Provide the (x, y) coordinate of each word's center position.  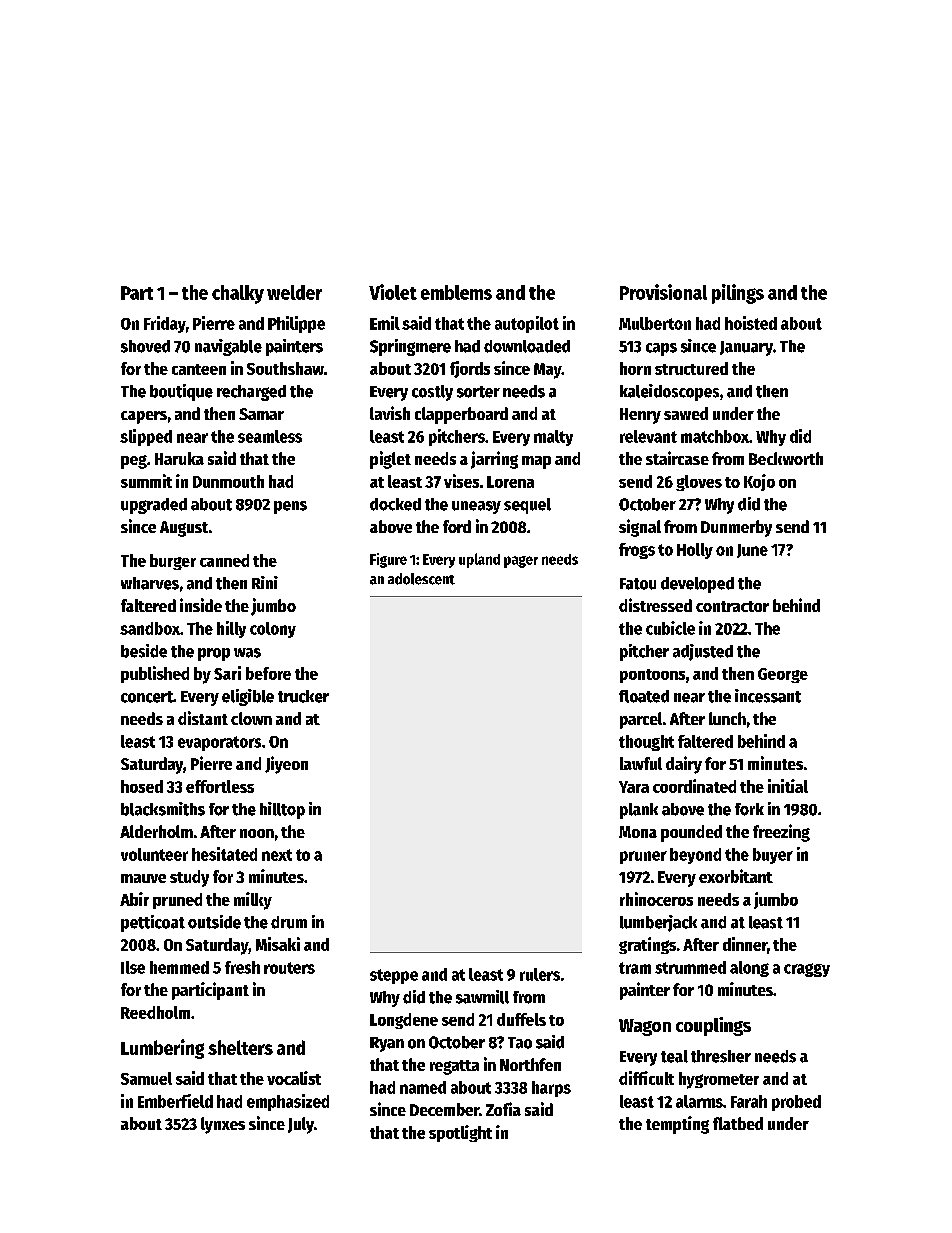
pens (290, 507)
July (301, 1125)
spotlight (460, 1133)
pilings (738, 294)
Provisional (663, 292)
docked (395, 504)
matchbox (715, 436)
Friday (165, 324)
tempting (677, 1125)
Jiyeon (286, 765)
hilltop (282, 810)
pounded (691, 833)
